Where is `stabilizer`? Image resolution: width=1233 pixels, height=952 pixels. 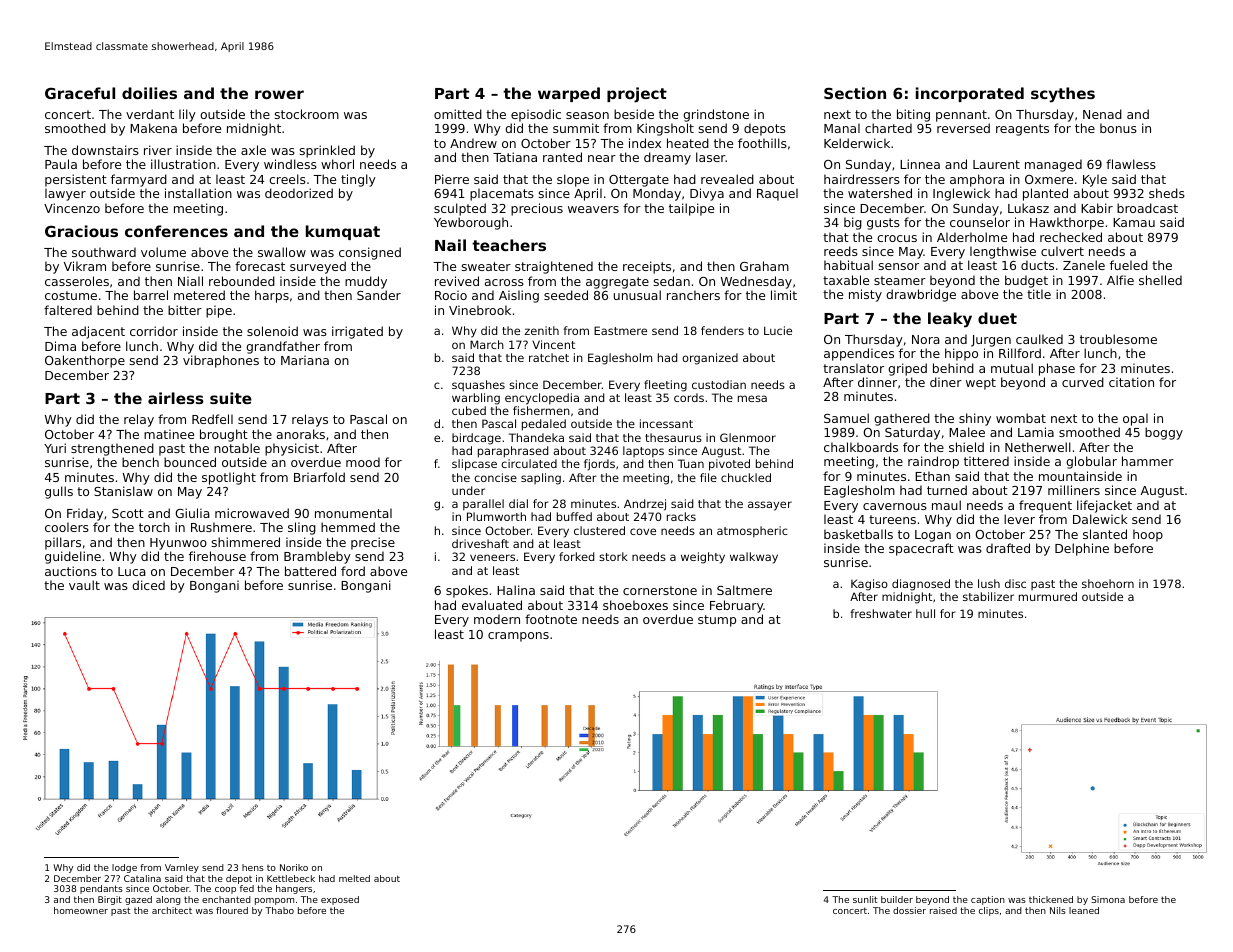 stabilizer is located at coordinates (988, 596).
